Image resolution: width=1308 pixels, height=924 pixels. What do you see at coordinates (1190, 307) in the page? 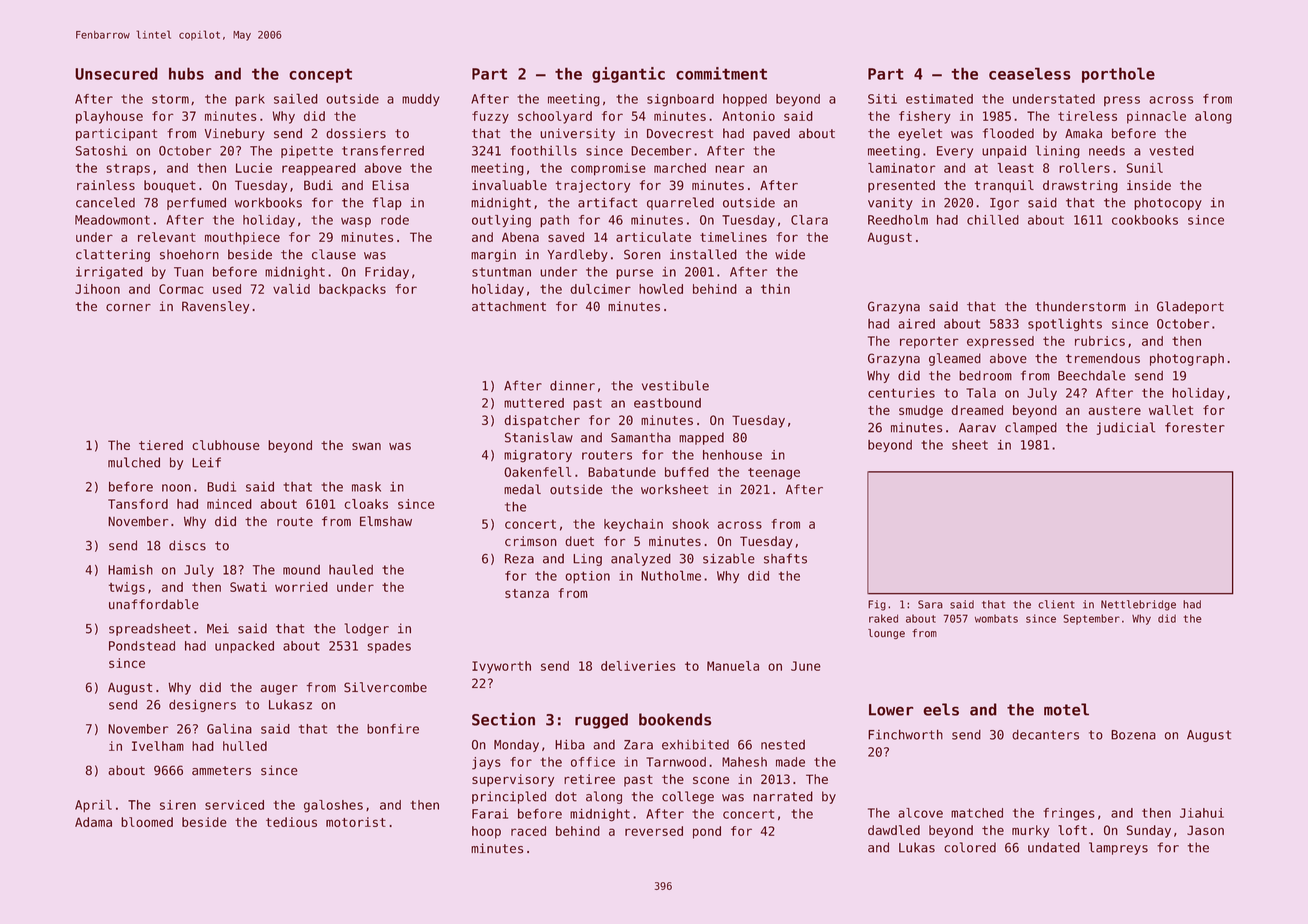
I see `Gladeport` at bounding box center [1190, 307].
